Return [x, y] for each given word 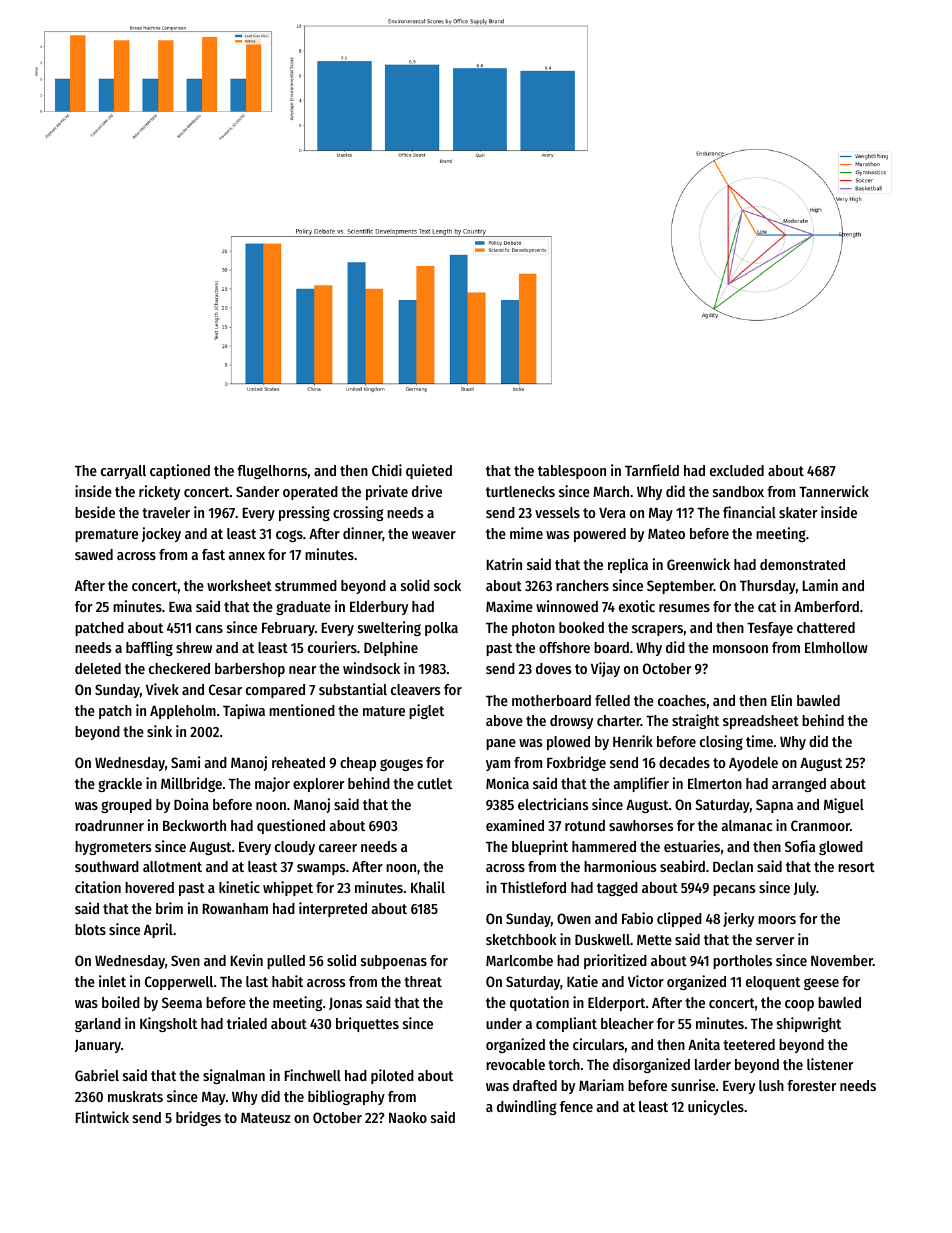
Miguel [844, 805]
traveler [166, 512]
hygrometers [113, 848]
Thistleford [533, 887]
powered [600, 535]
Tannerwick [834, 491]
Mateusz [265, 1118]
